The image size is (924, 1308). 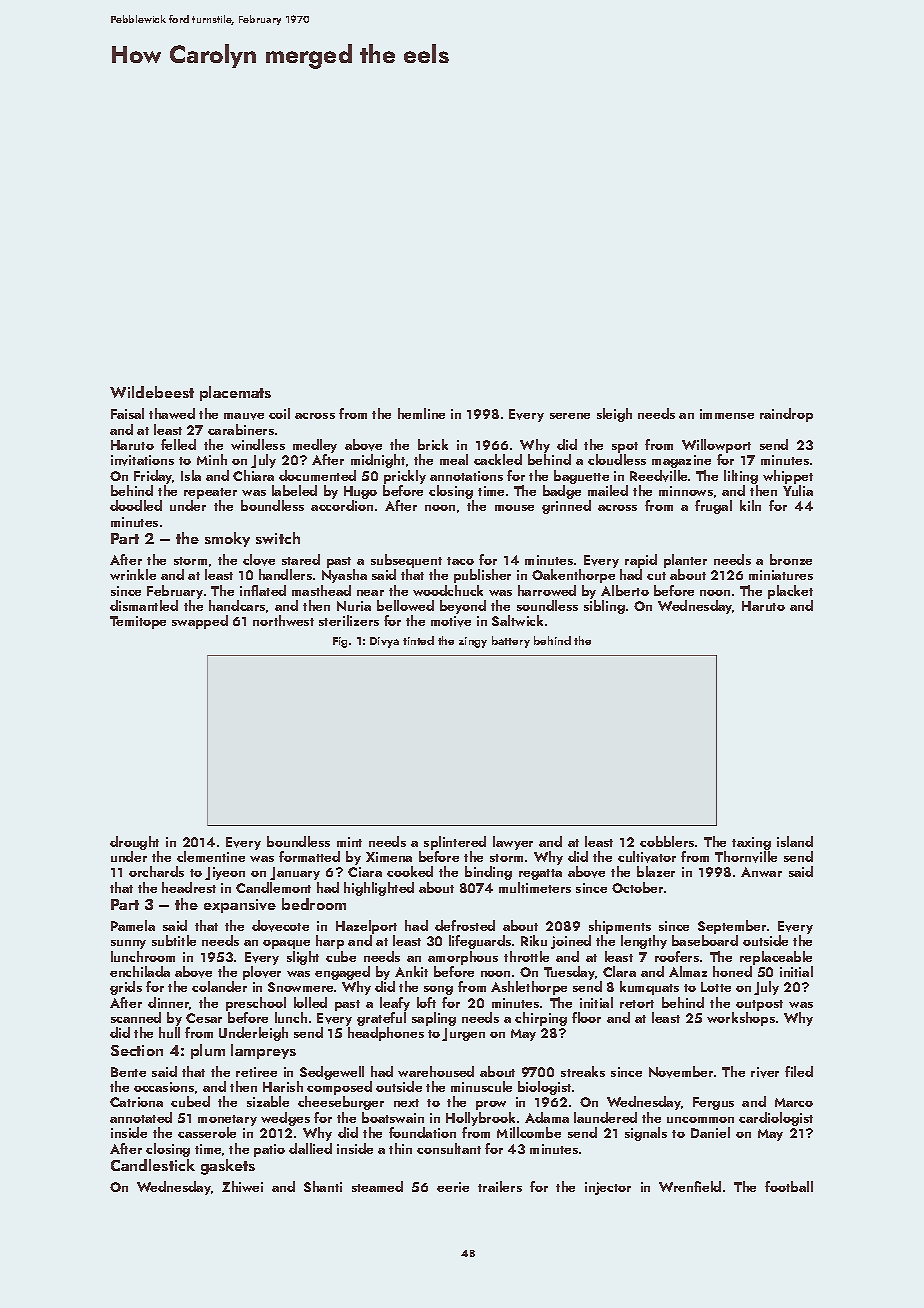 What do you see at coordinates (790, 592) in the screenshot?
I see `placket` at bounding box center [790, 592].
